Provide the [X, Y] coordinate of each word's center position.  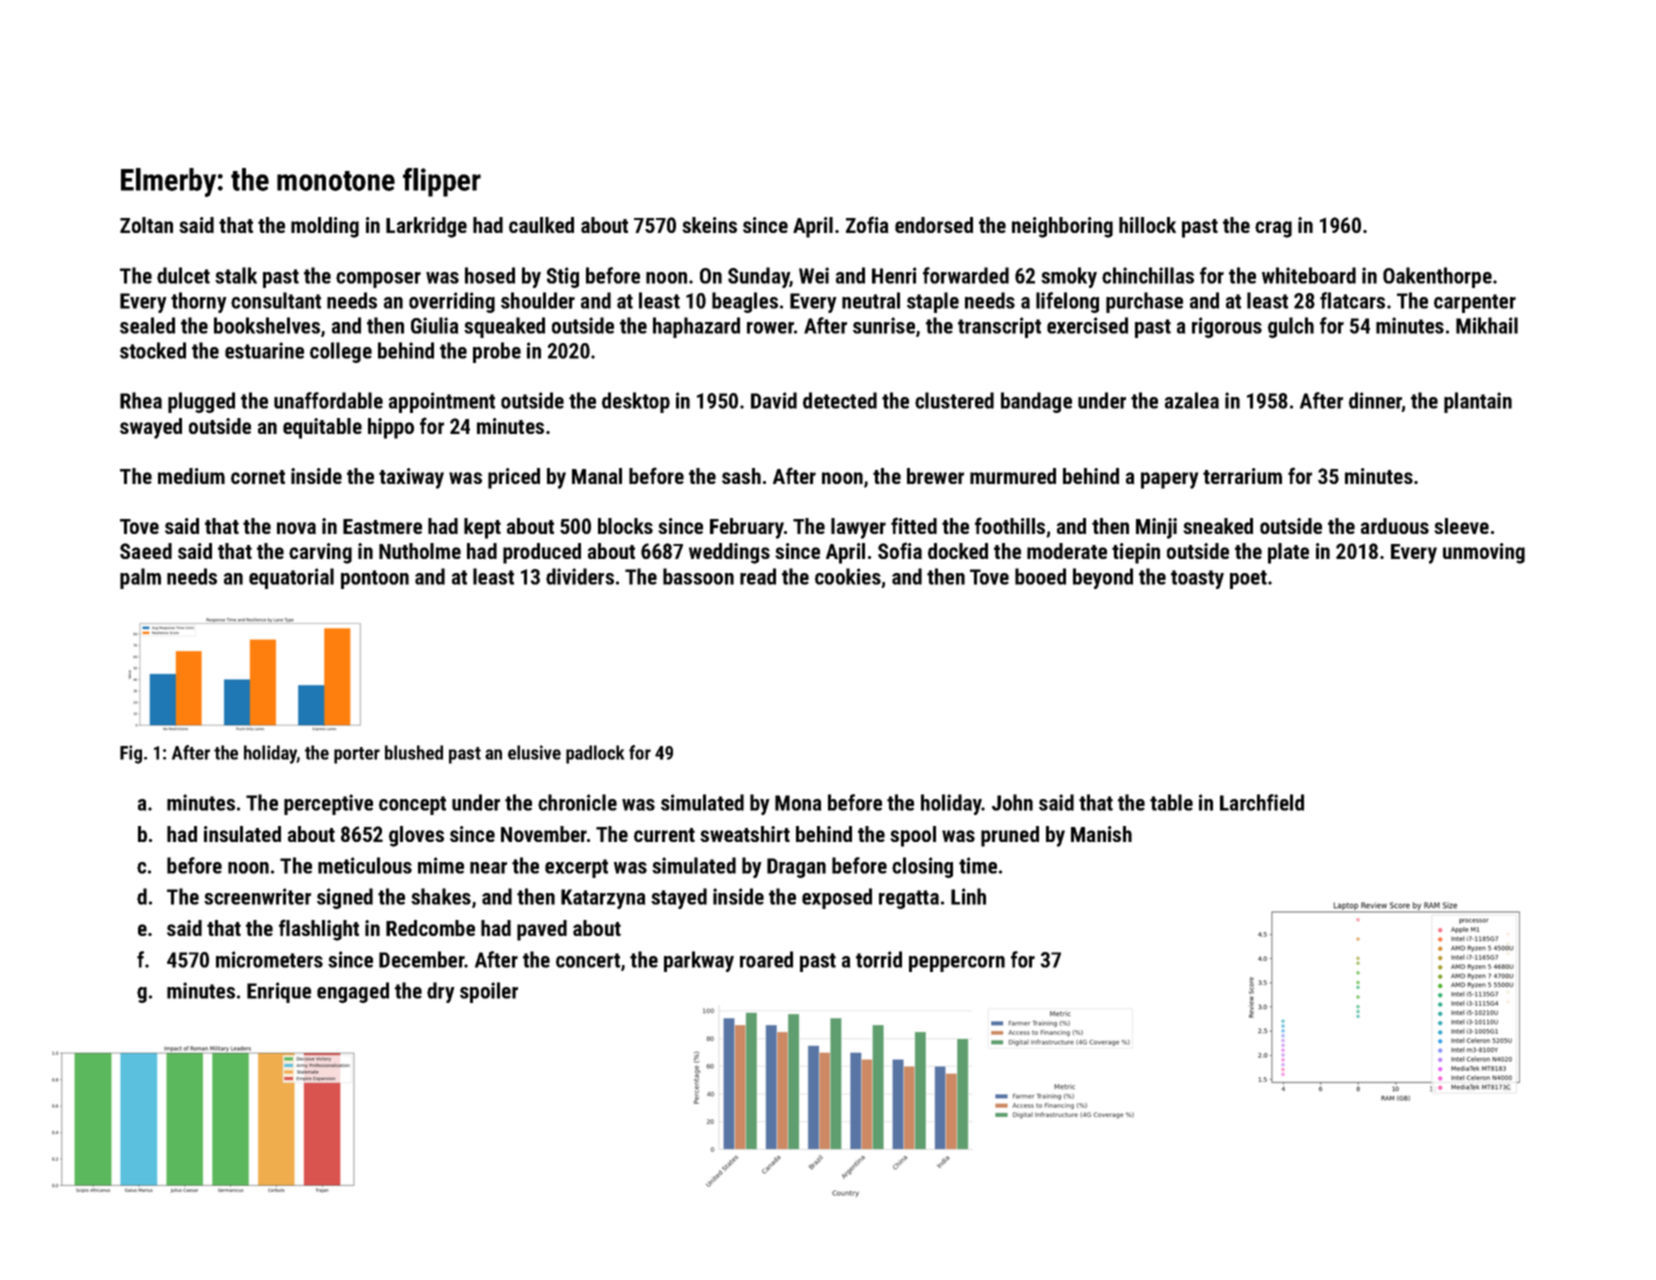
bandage [1036, 402]
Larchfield [1262, 802]
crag [1273, 229]
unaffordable [328, 400]
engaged [353, 992]
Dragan [796, 868]
